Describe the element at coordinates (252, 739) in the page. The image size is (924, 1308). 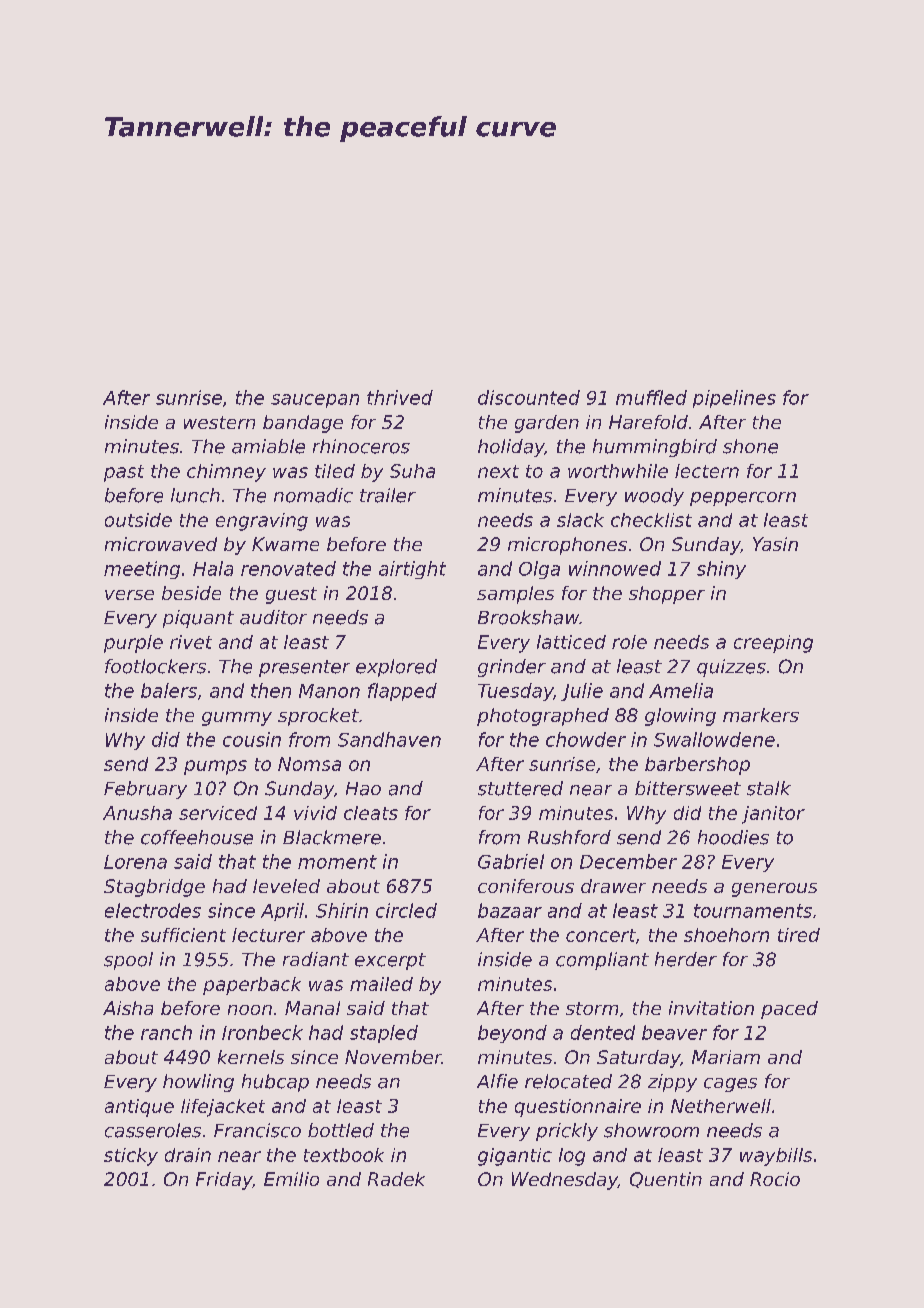
I see `cousin` at that location.
